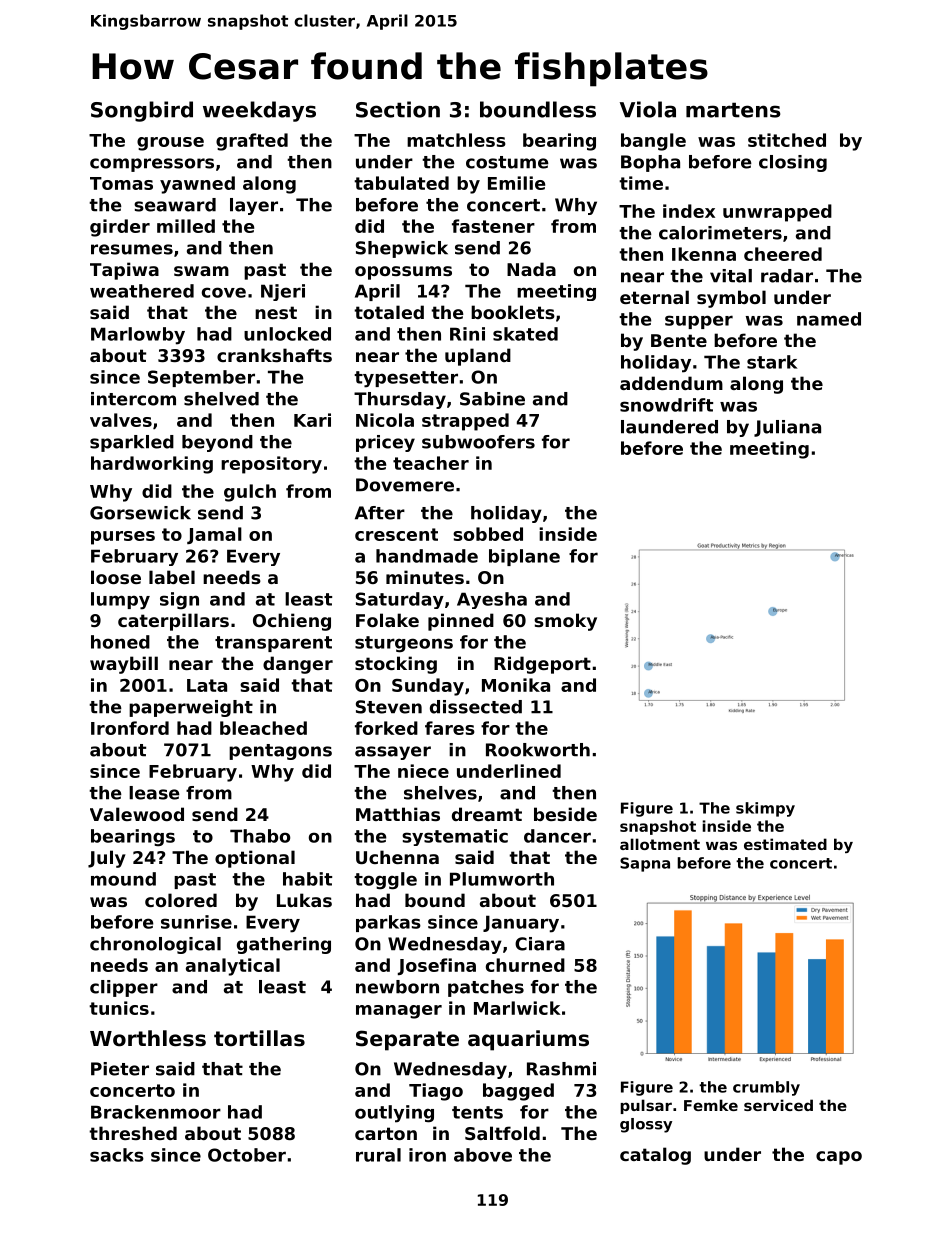 The width and height of the image is (952, 1233). Describe the element at coordinates (280, 752) in the image. I see `pentagons` at that location.
